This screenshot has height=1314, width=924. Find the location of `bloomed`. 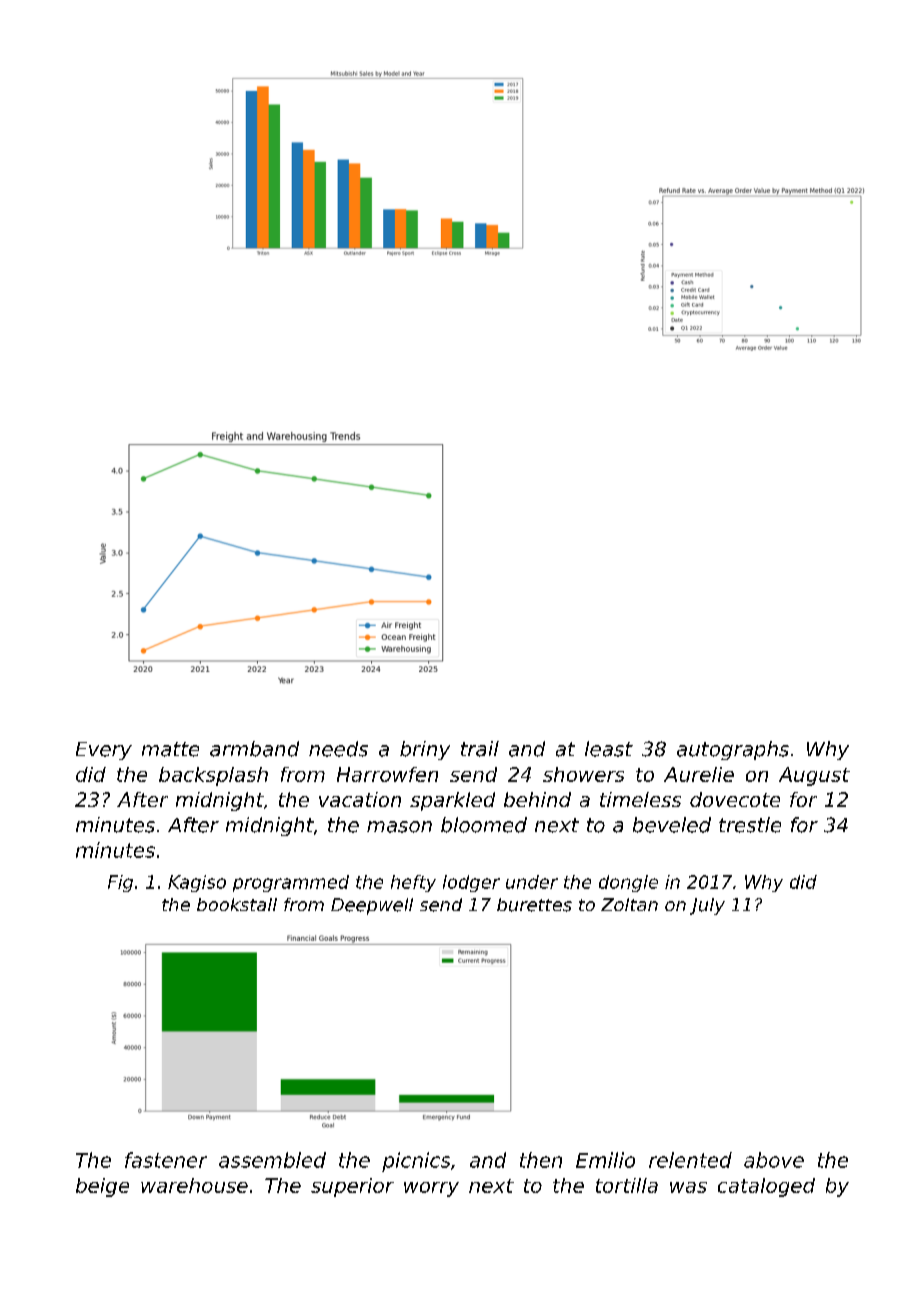

bloomed is located at coordinates (484, 825).
